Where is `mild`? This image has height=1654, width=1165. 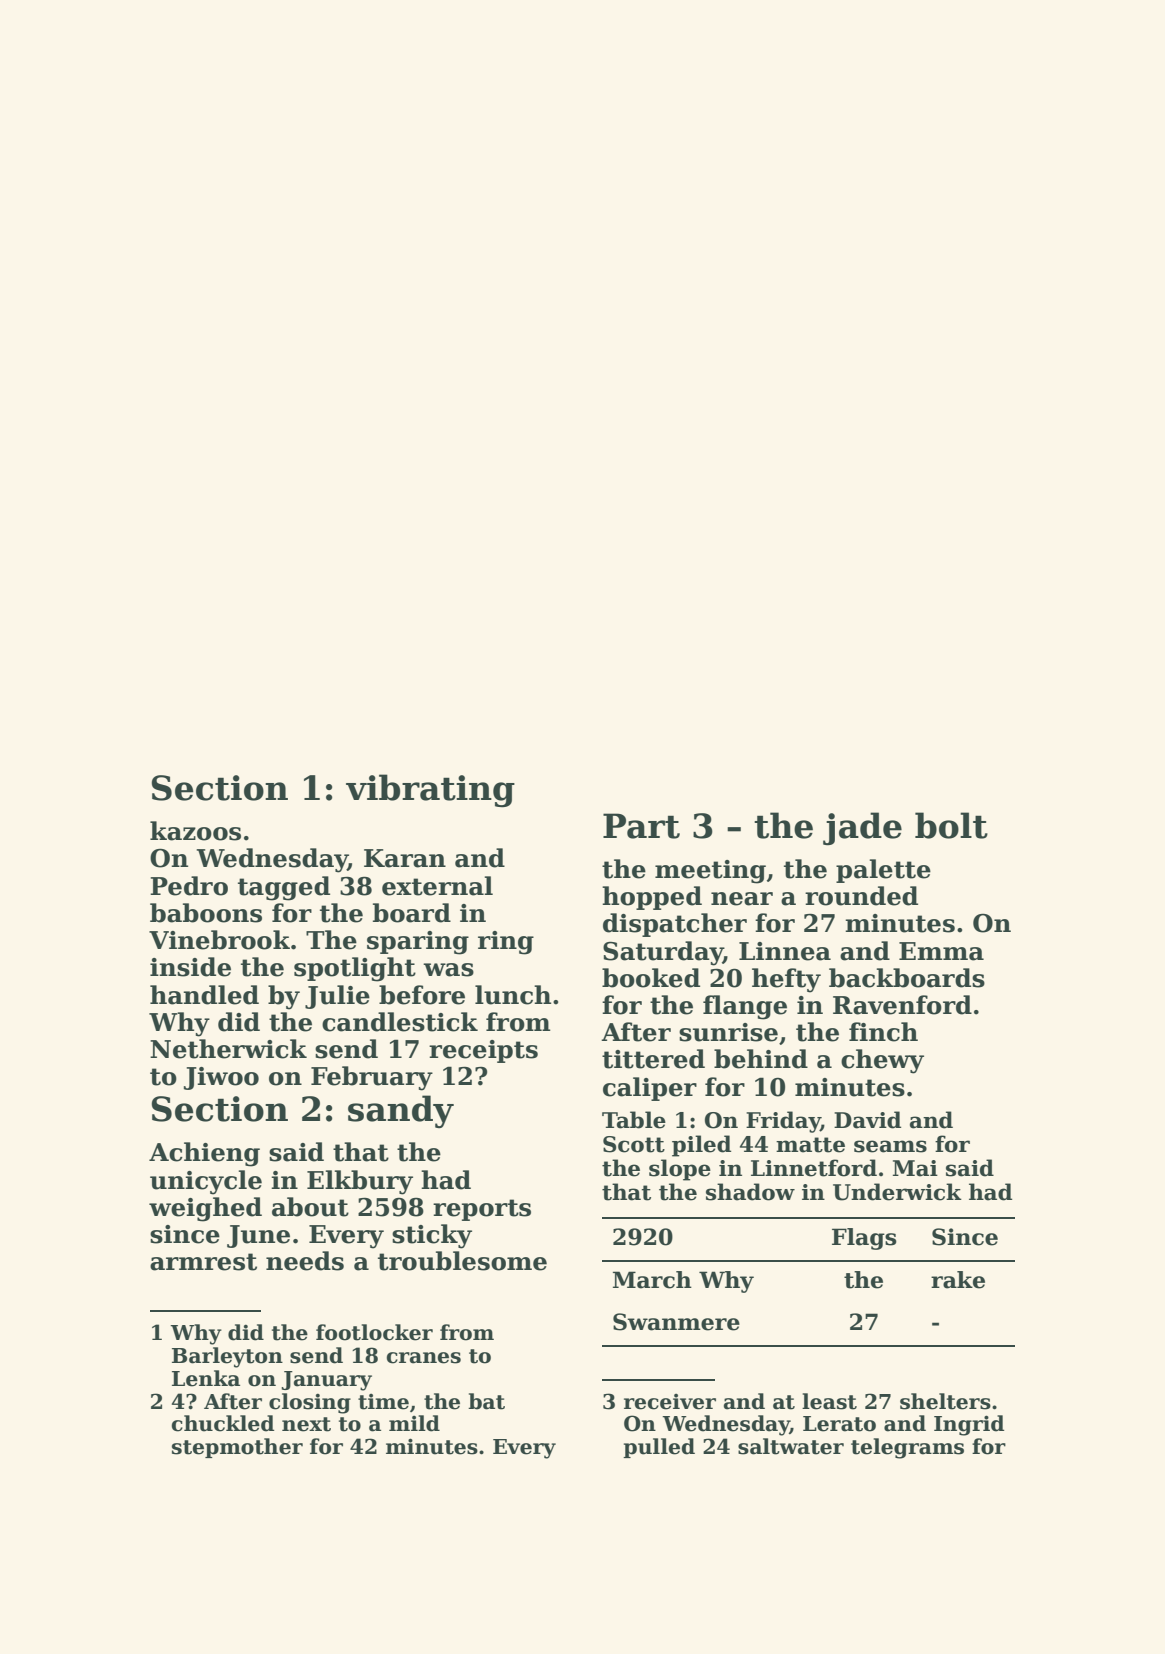
mild is located at coordinates (414, 1423).
